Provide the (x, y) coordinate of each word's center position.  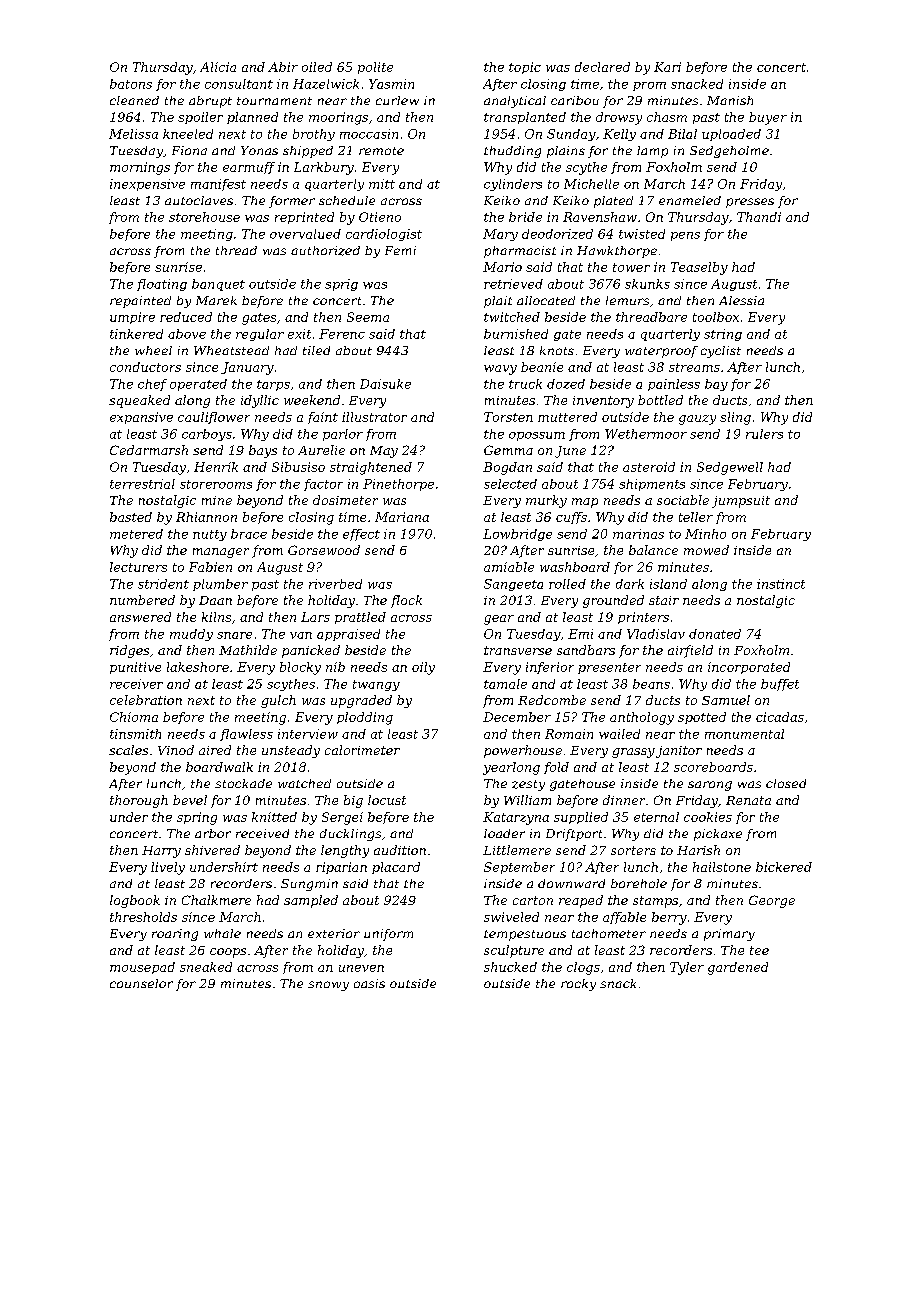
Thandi (759, 217)
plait (498, 302)
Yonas (259, 150)
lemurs (627, 300)
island (668, 584)
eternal (656, 817)
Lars (315, 617)
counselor (141, 983)
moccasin (369, 134)
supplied (581, 818)
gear (499, 620)
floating (162, 285)
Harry (161, 852)
